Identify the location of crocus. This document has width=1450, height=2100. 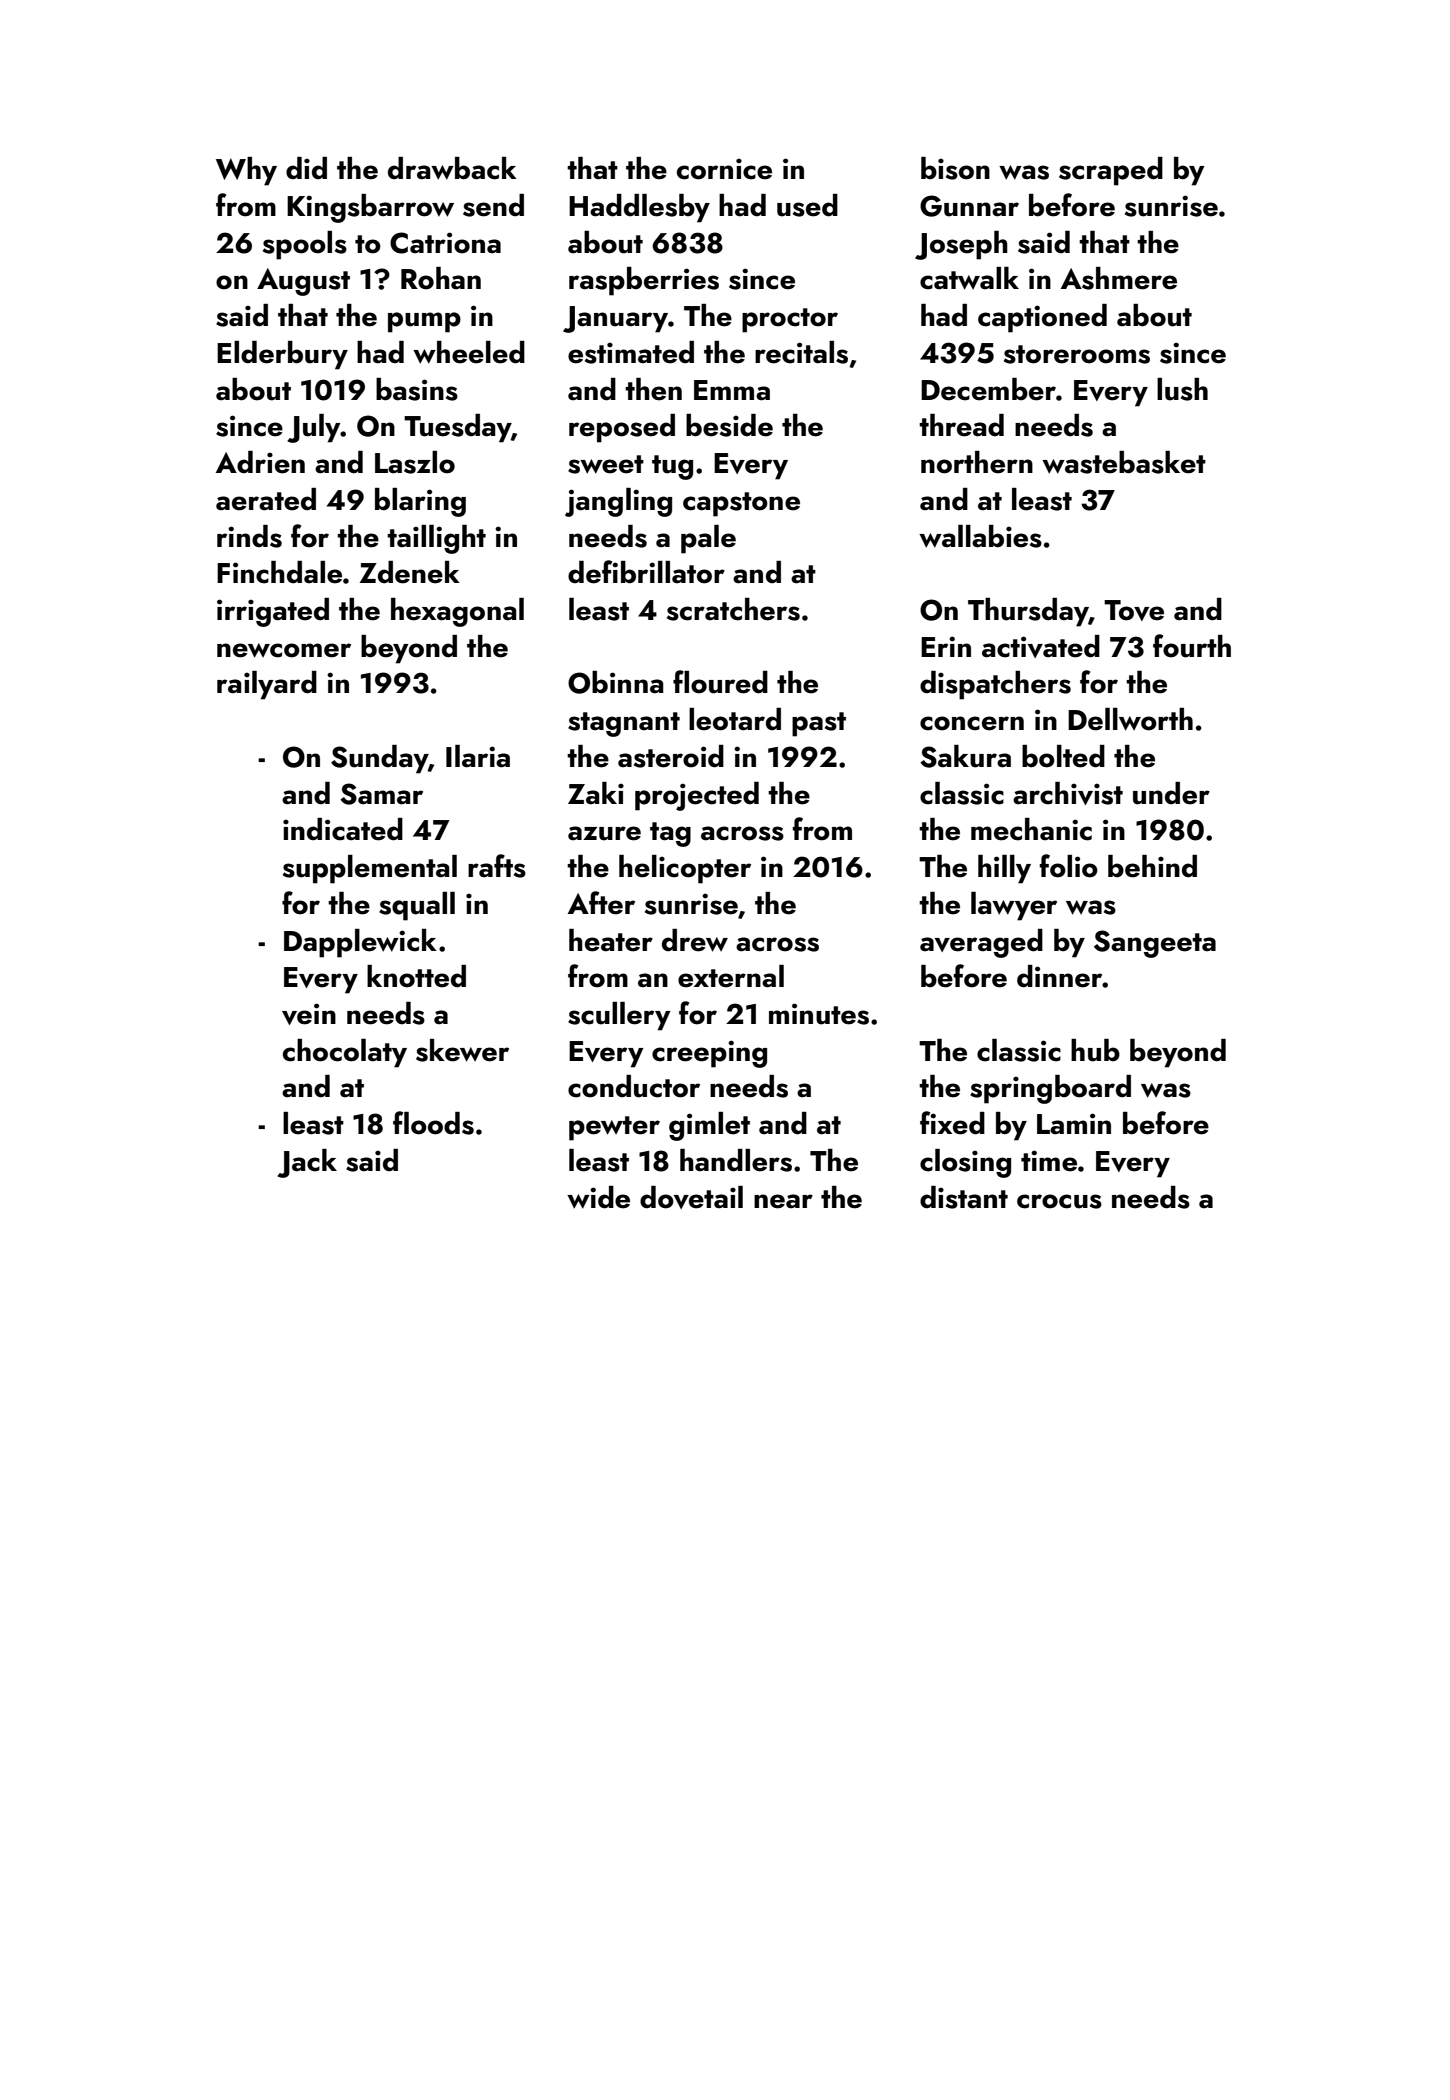
(1059, 1201).
